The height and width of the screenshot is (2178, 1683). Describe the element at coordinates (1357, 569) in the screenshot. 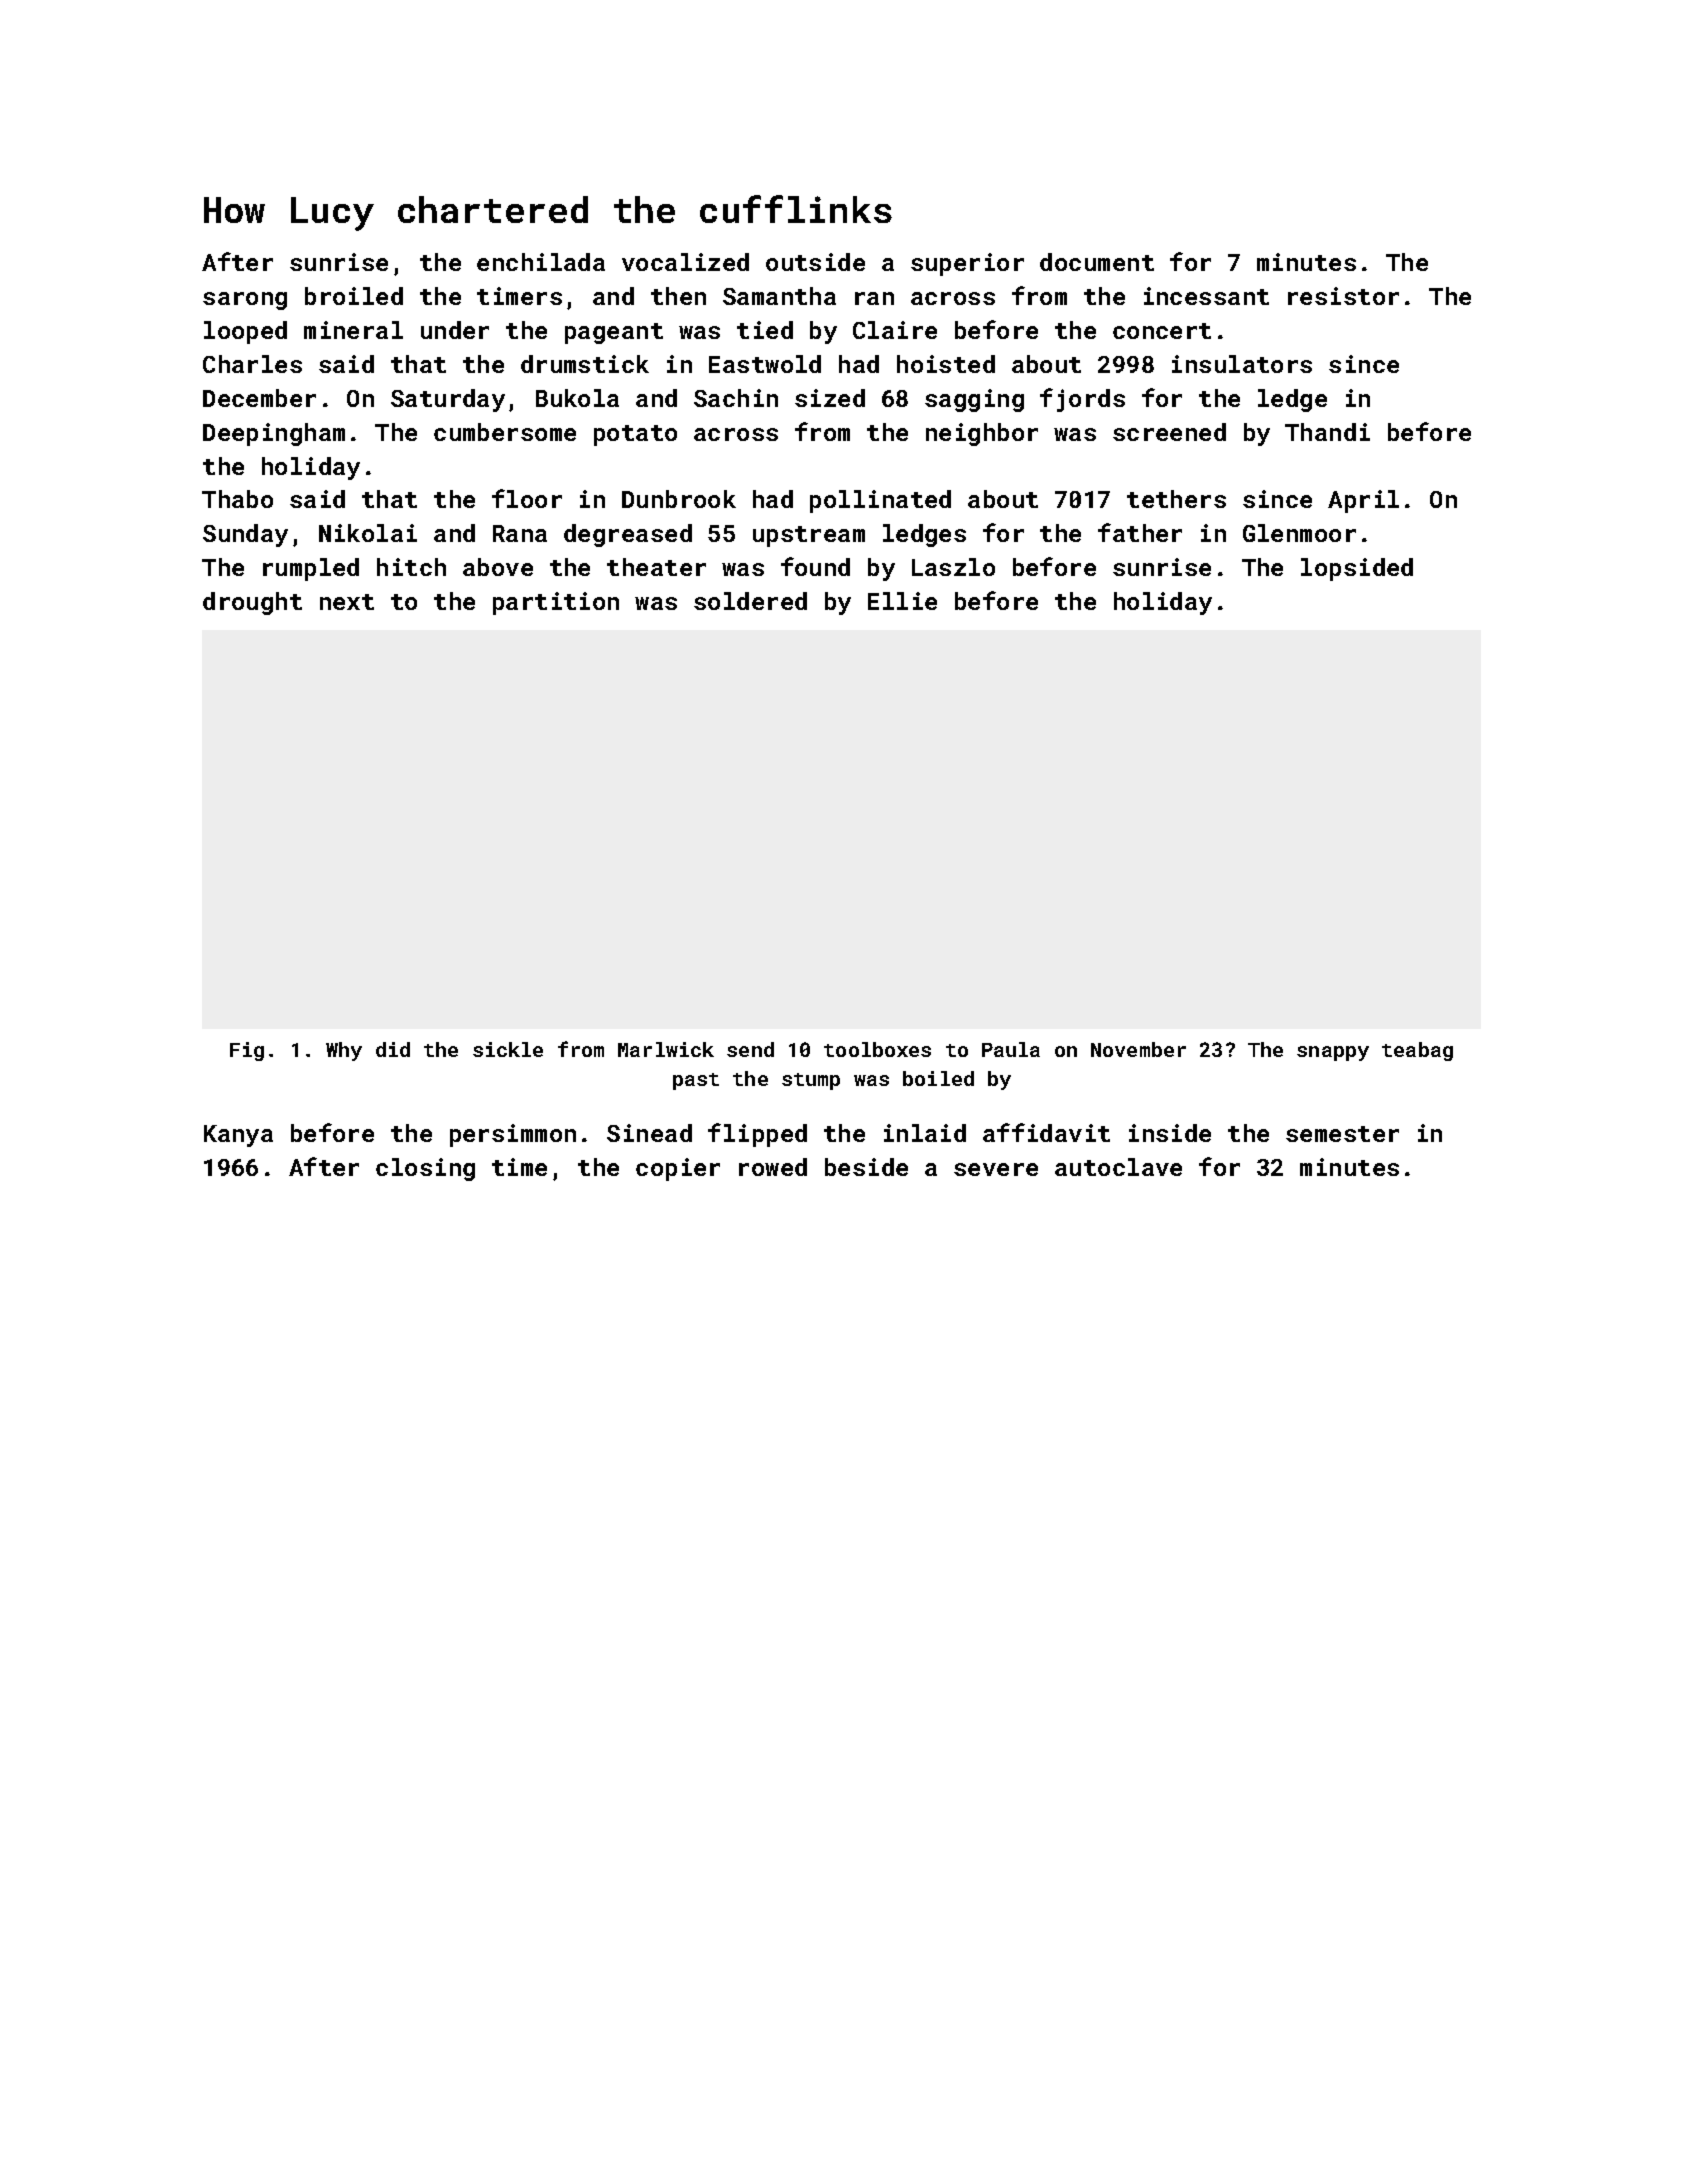

I see `lopsided` at that location.
